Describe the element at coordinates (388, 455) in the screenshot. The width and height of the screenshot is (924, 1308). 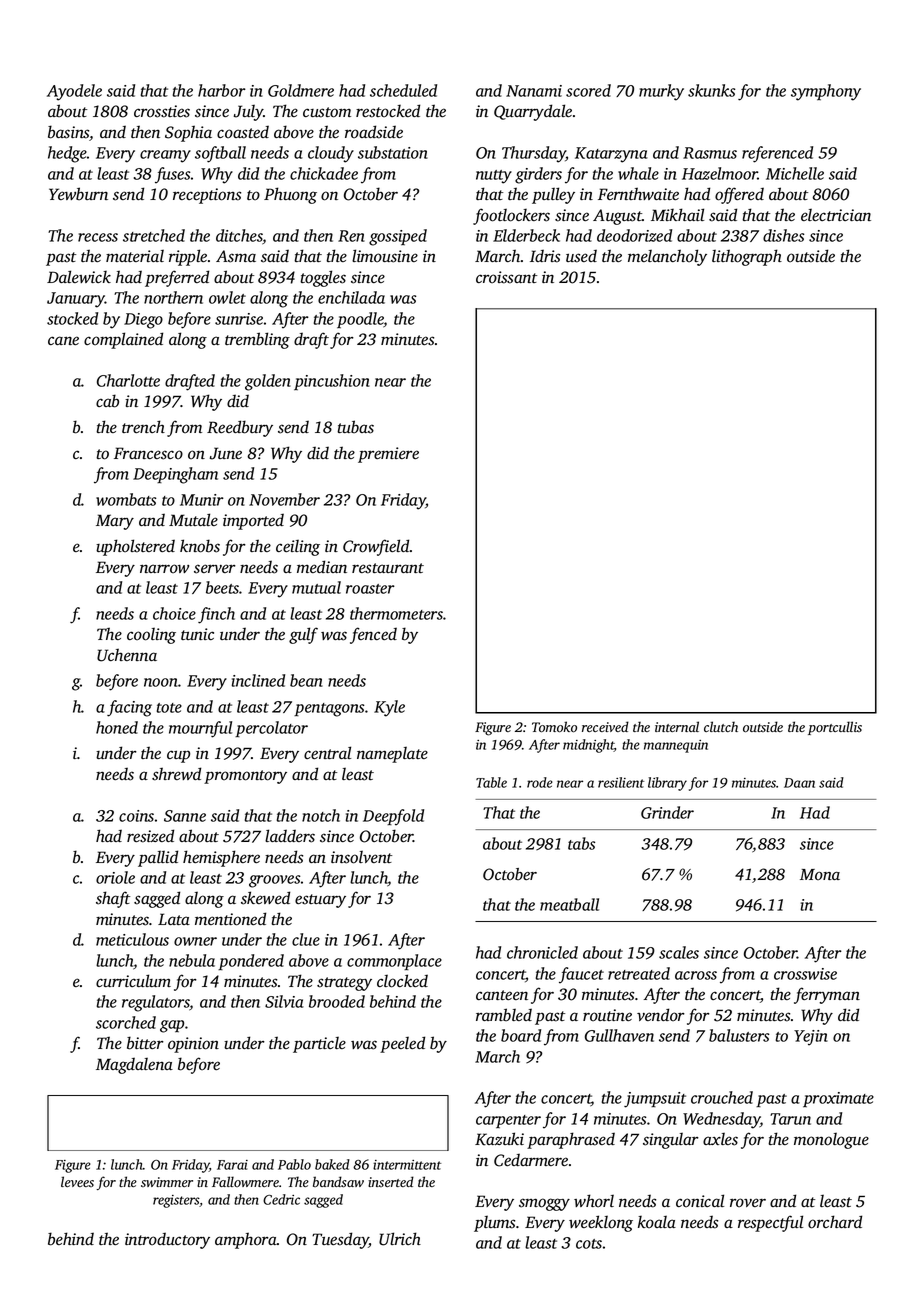
I see `premiere` at that location.
